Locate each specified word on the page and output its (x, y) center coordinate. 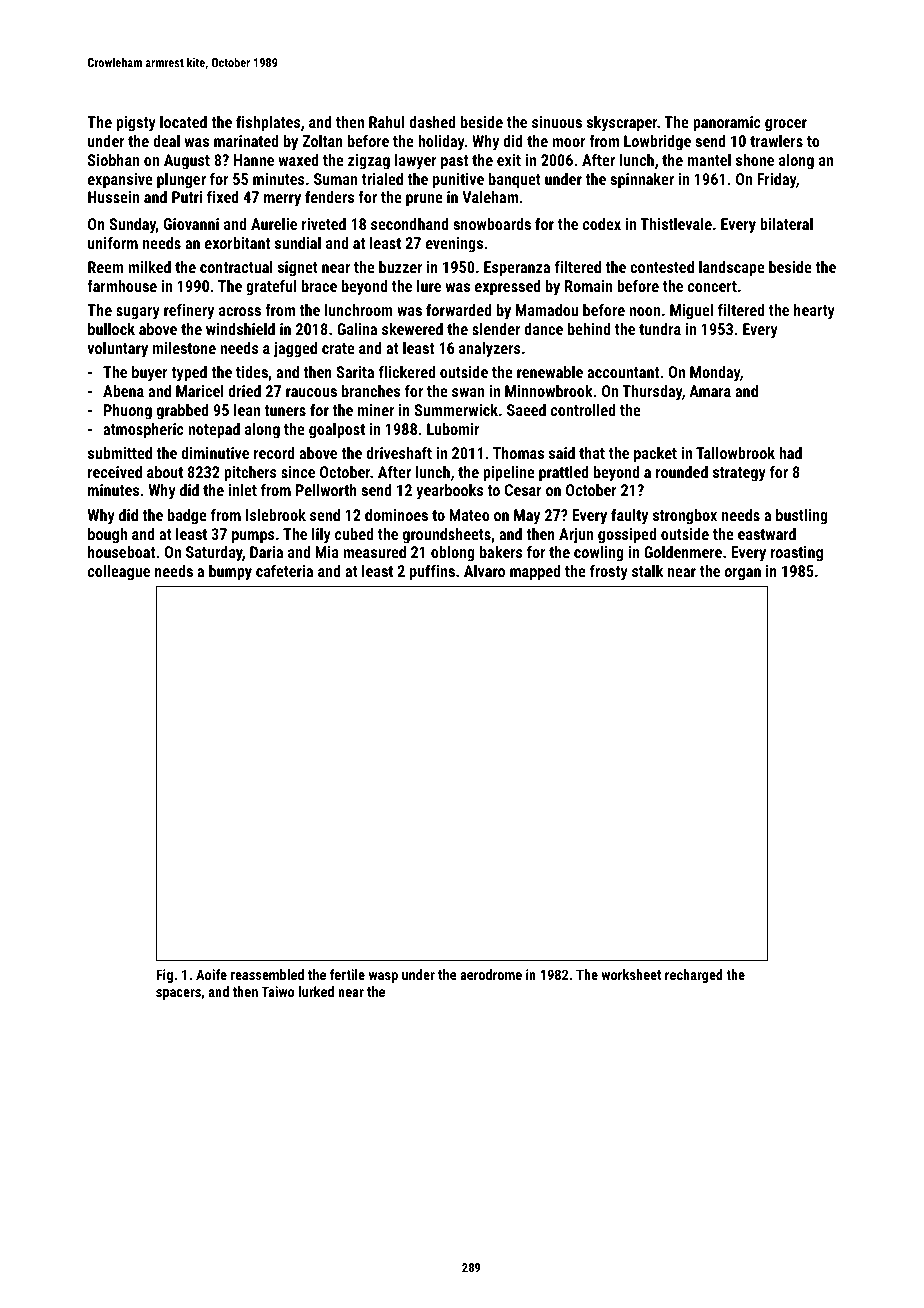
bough (107, 536)
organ (743, 574)
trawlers (776, 141)
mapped (535, 573)
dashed (432, 122)
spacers (178, 994)
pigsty (136, 124)
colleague (119, 573)
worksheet (631, 974)
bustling (802, 517)
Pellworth (326, 490)
